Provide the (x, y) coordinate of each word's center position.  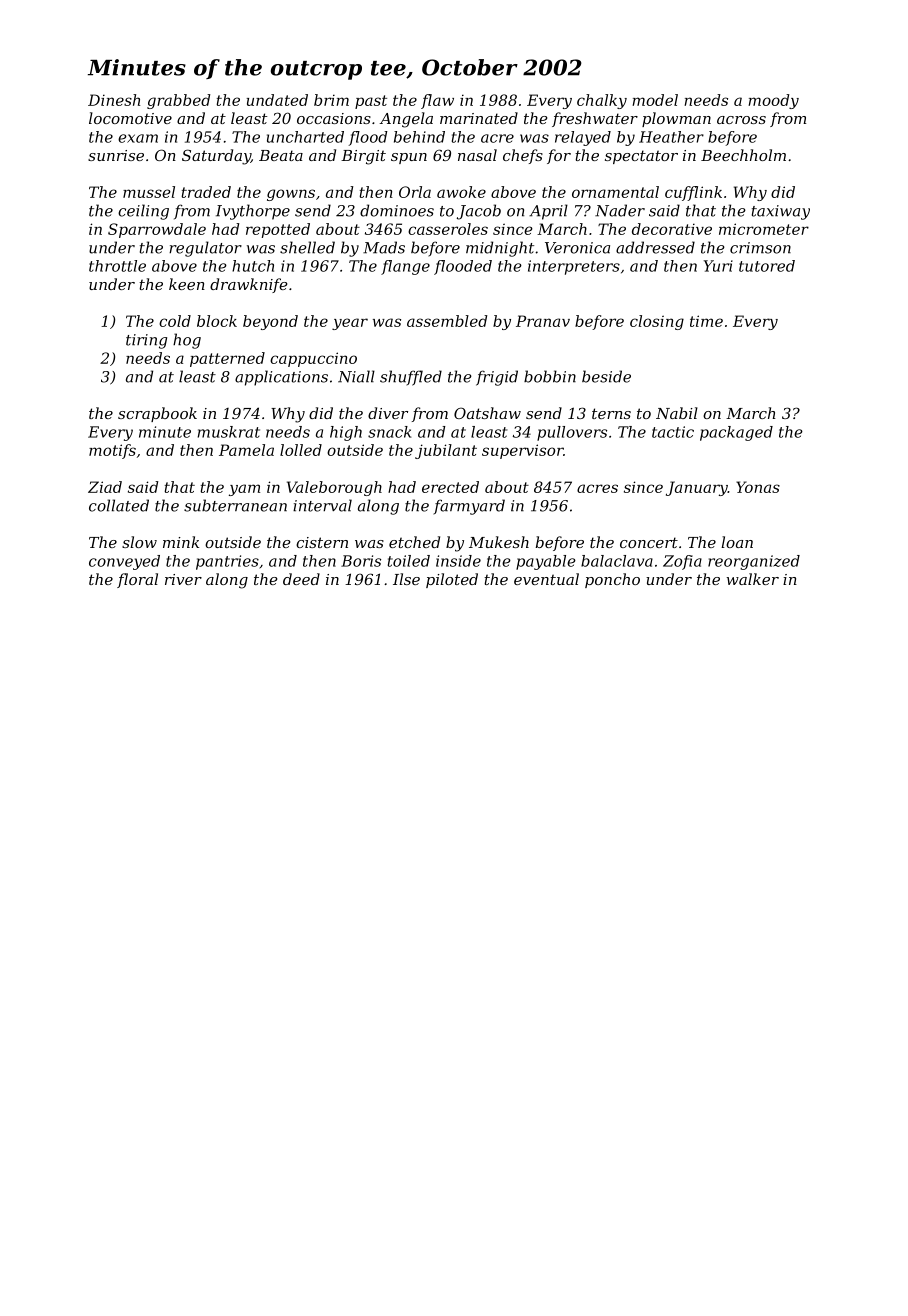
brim (331, 100)
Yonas (758, 487)
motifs (112, 451)
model (655, 100)
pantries (227, 562)
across (741, 120)
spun (409, 158)
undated (277, 100)
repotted (278, 230)
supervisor (522, 451)
